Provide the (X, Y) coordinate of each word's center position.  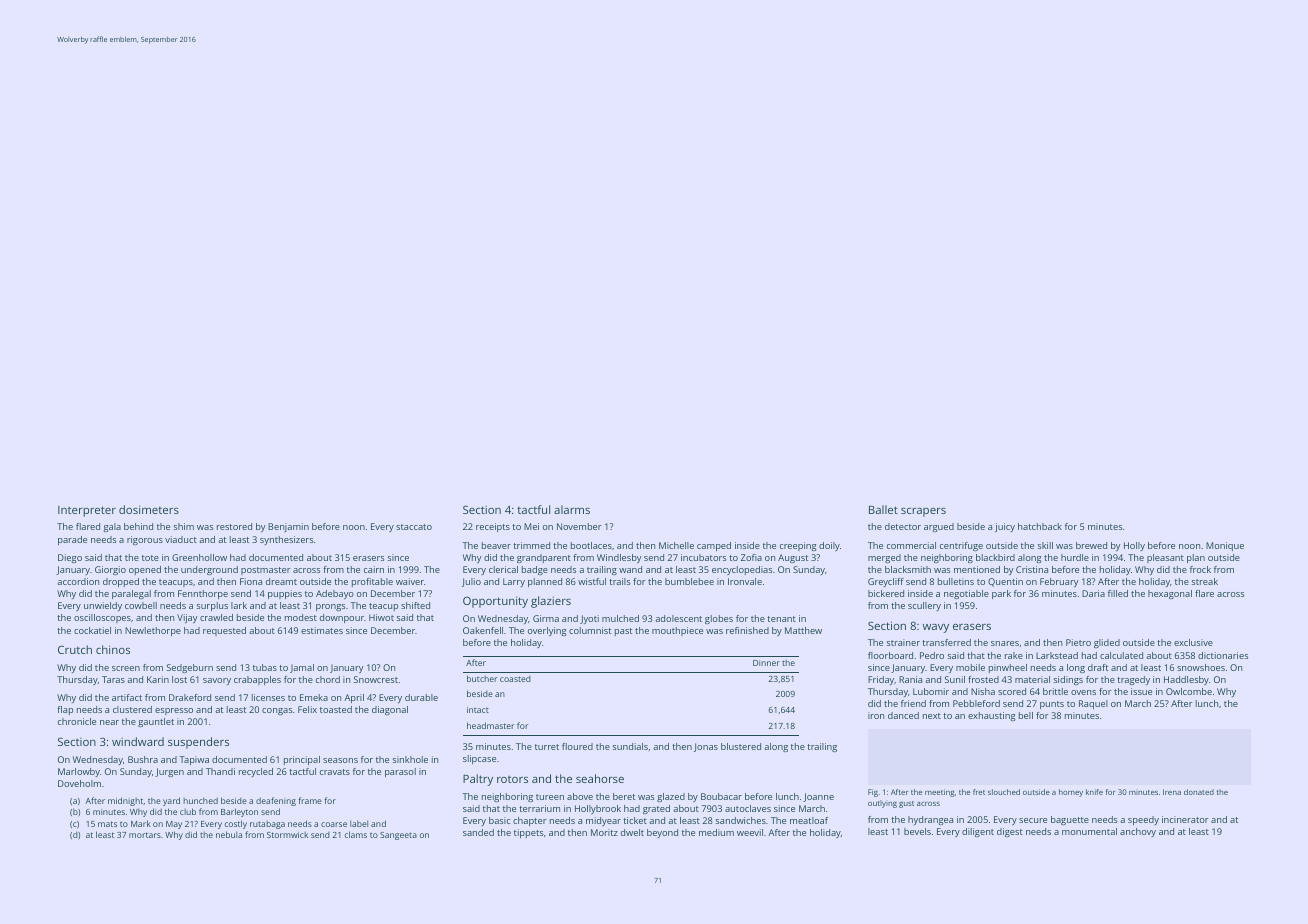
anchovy (1138, 832)
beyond (662, 833)
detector (903, 526)
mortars (145, 835)
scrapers (923, 512)
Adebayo (335, 594)
